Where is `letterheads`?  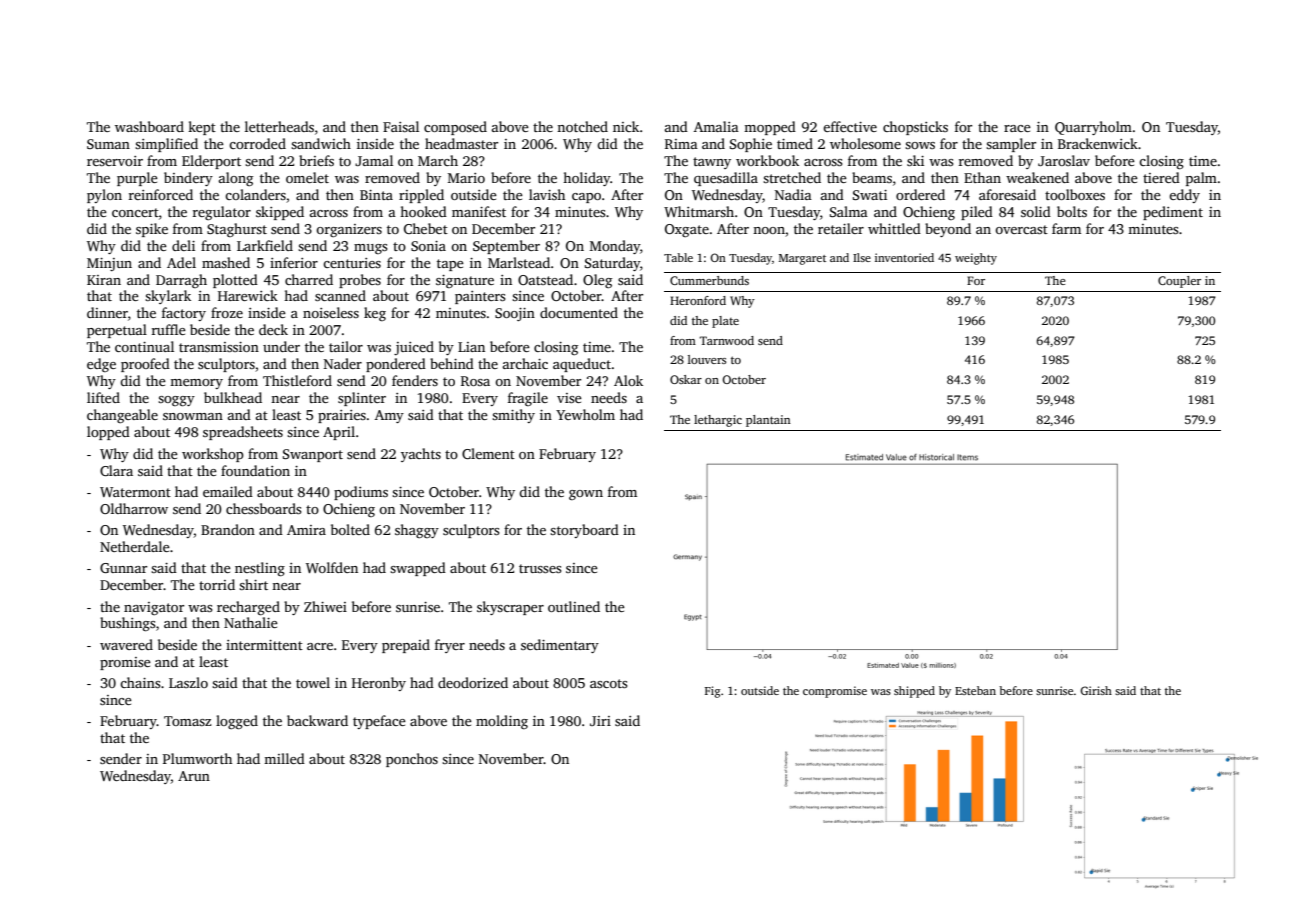
letterheads is located at coordinates (279, 126).
